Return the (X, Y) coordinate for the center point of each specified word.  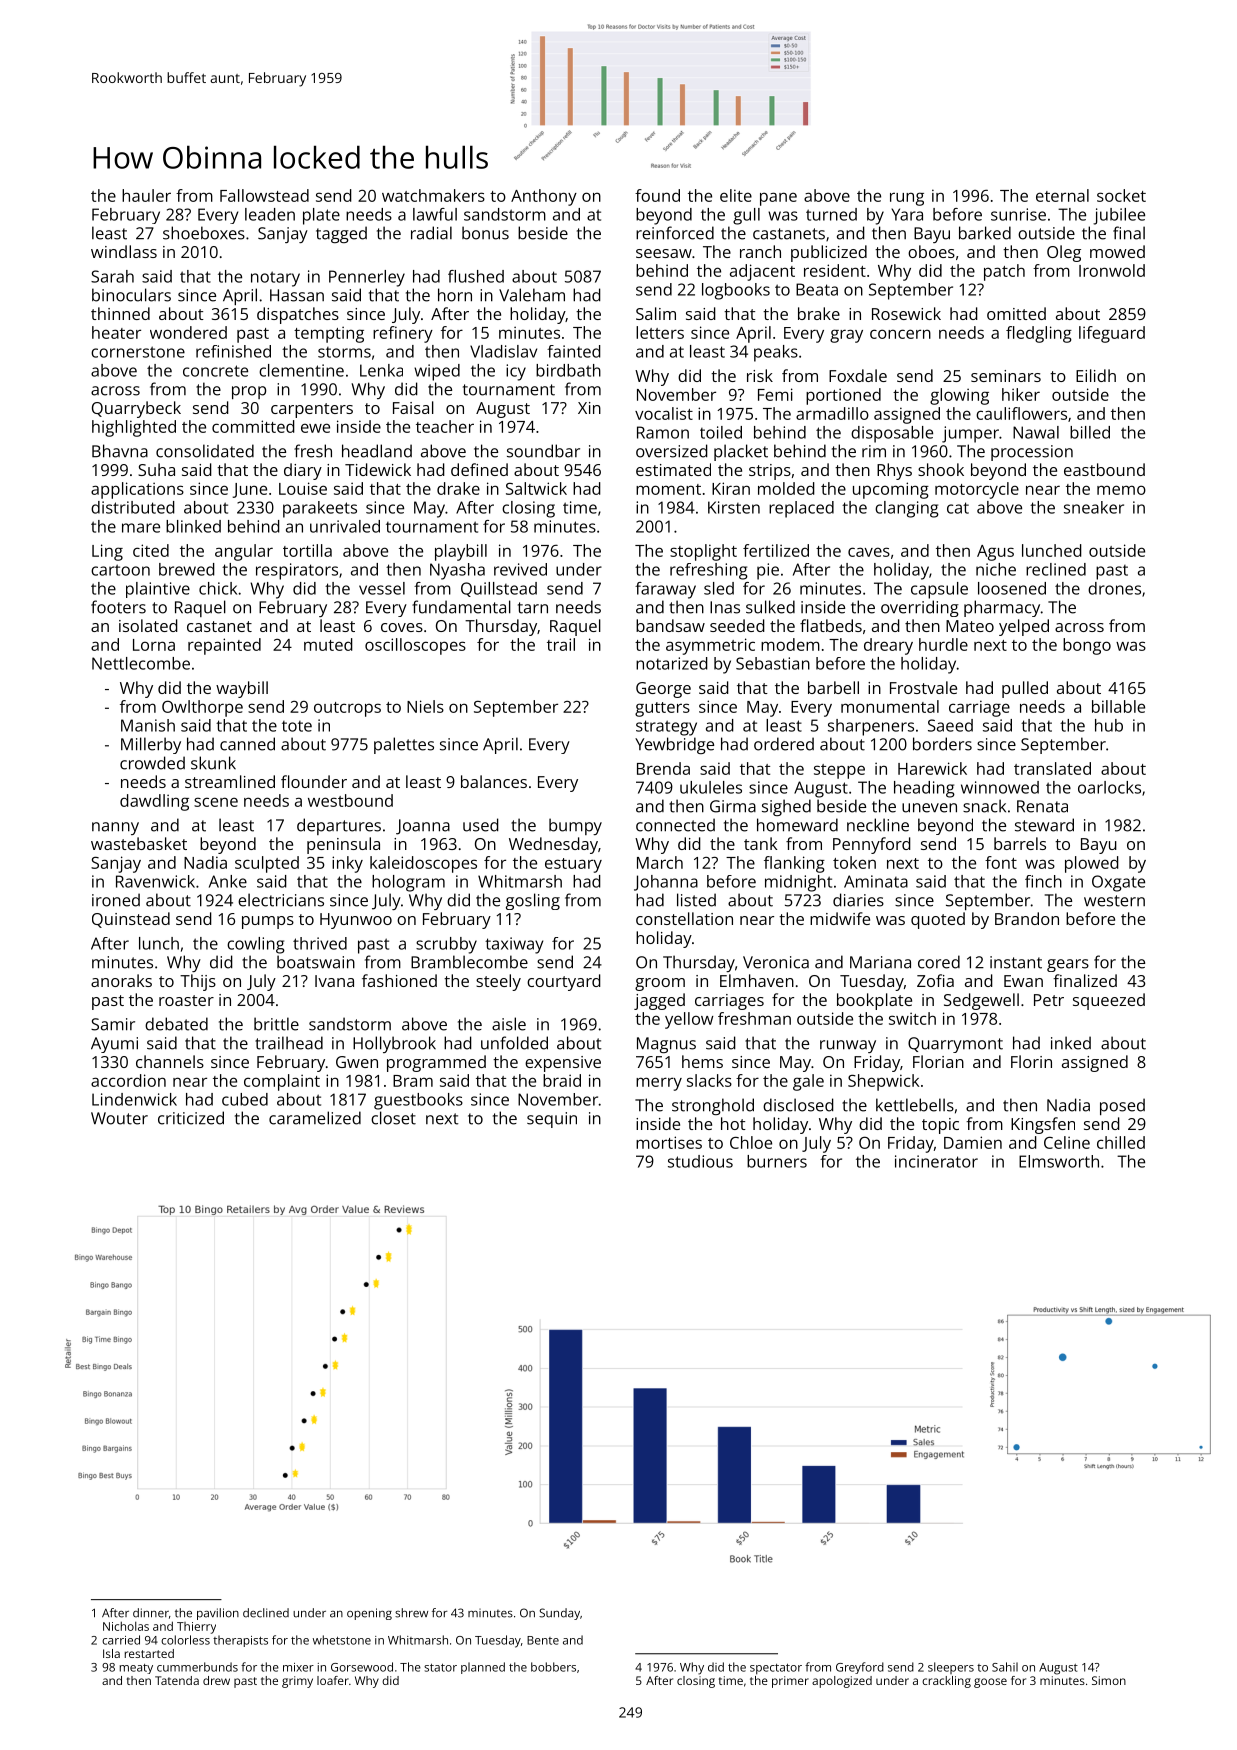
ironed (116, 900)
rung (907, 199)
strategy (666, 728)
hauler (146, 195)
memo (1121, 490)
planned (483, 1668)
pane (778, 199)
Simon (1109, 1680)
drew (216, 1680)
